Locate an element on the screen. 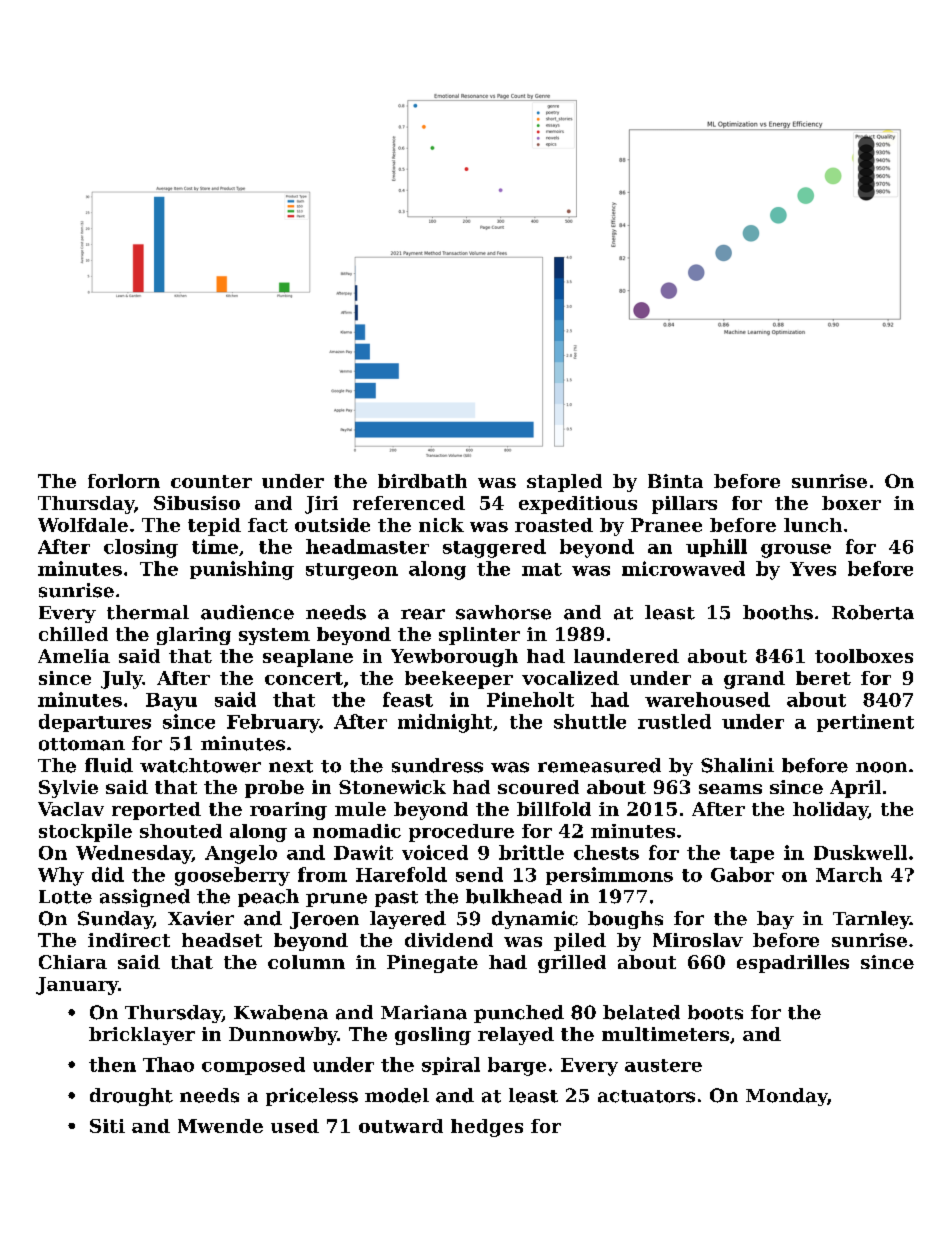 Image resolution: width=952 pixels, height=1233 pixels. Angelo is located at coordinates (241, 854).
